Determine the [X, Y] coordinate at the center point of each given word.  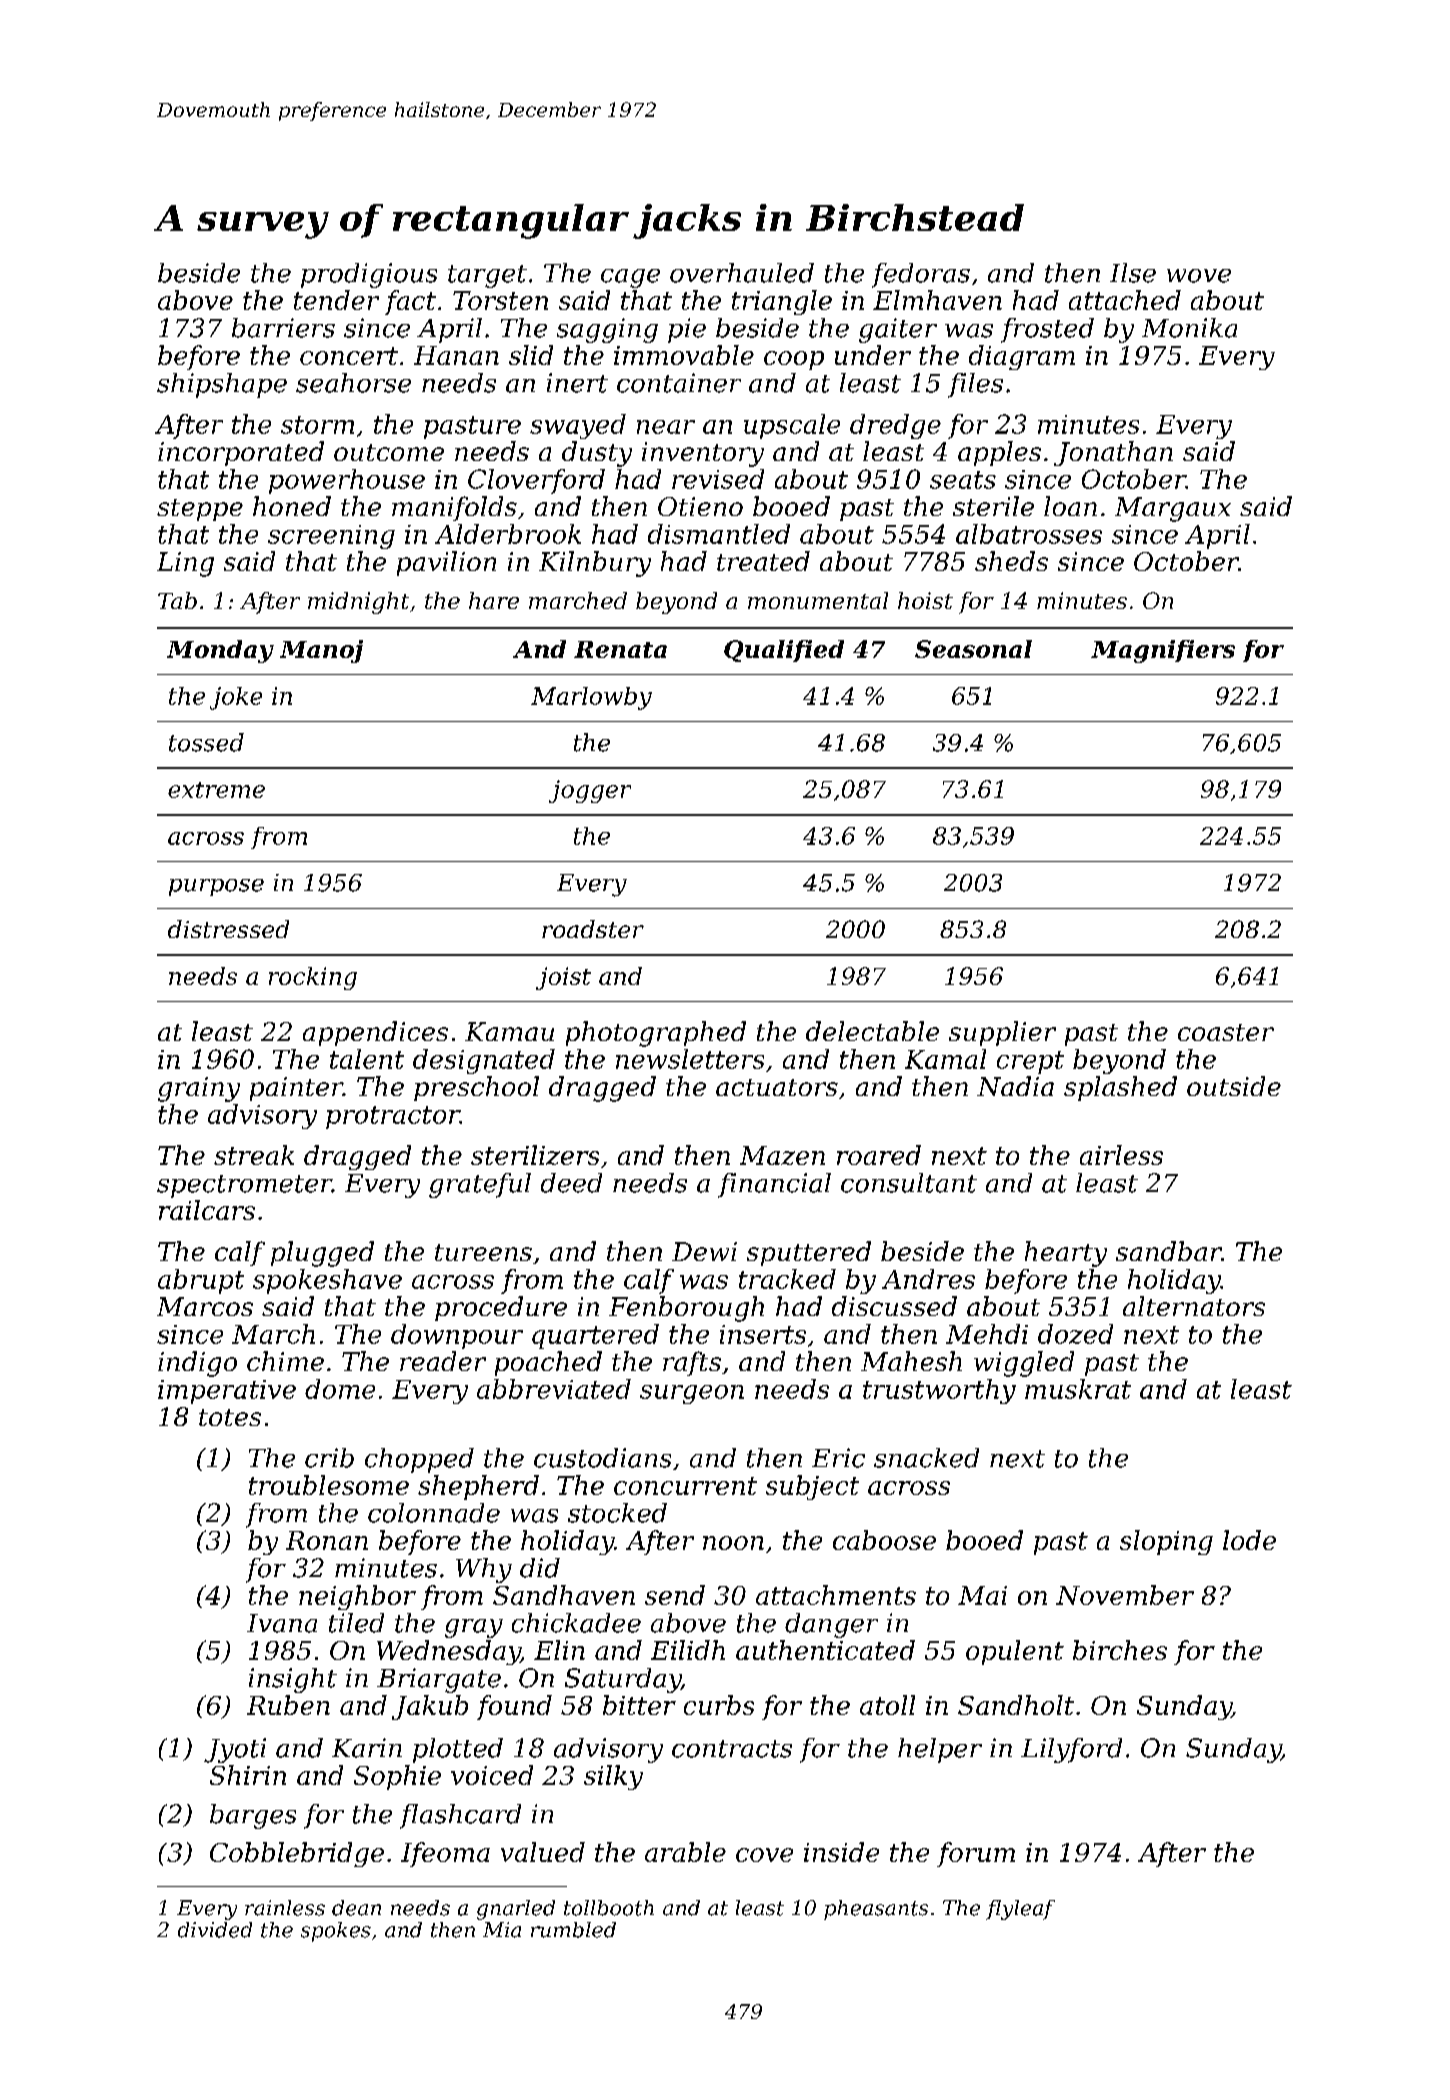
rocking [313, 978]
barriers [283, 328]
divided [215, 1930]
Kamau [509, 1031]
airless [1121, 1155]
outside [1234, 1086]
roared [879, 1155]
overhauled [742, 273]
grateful [480, 1185]
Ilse [1133, 273]
